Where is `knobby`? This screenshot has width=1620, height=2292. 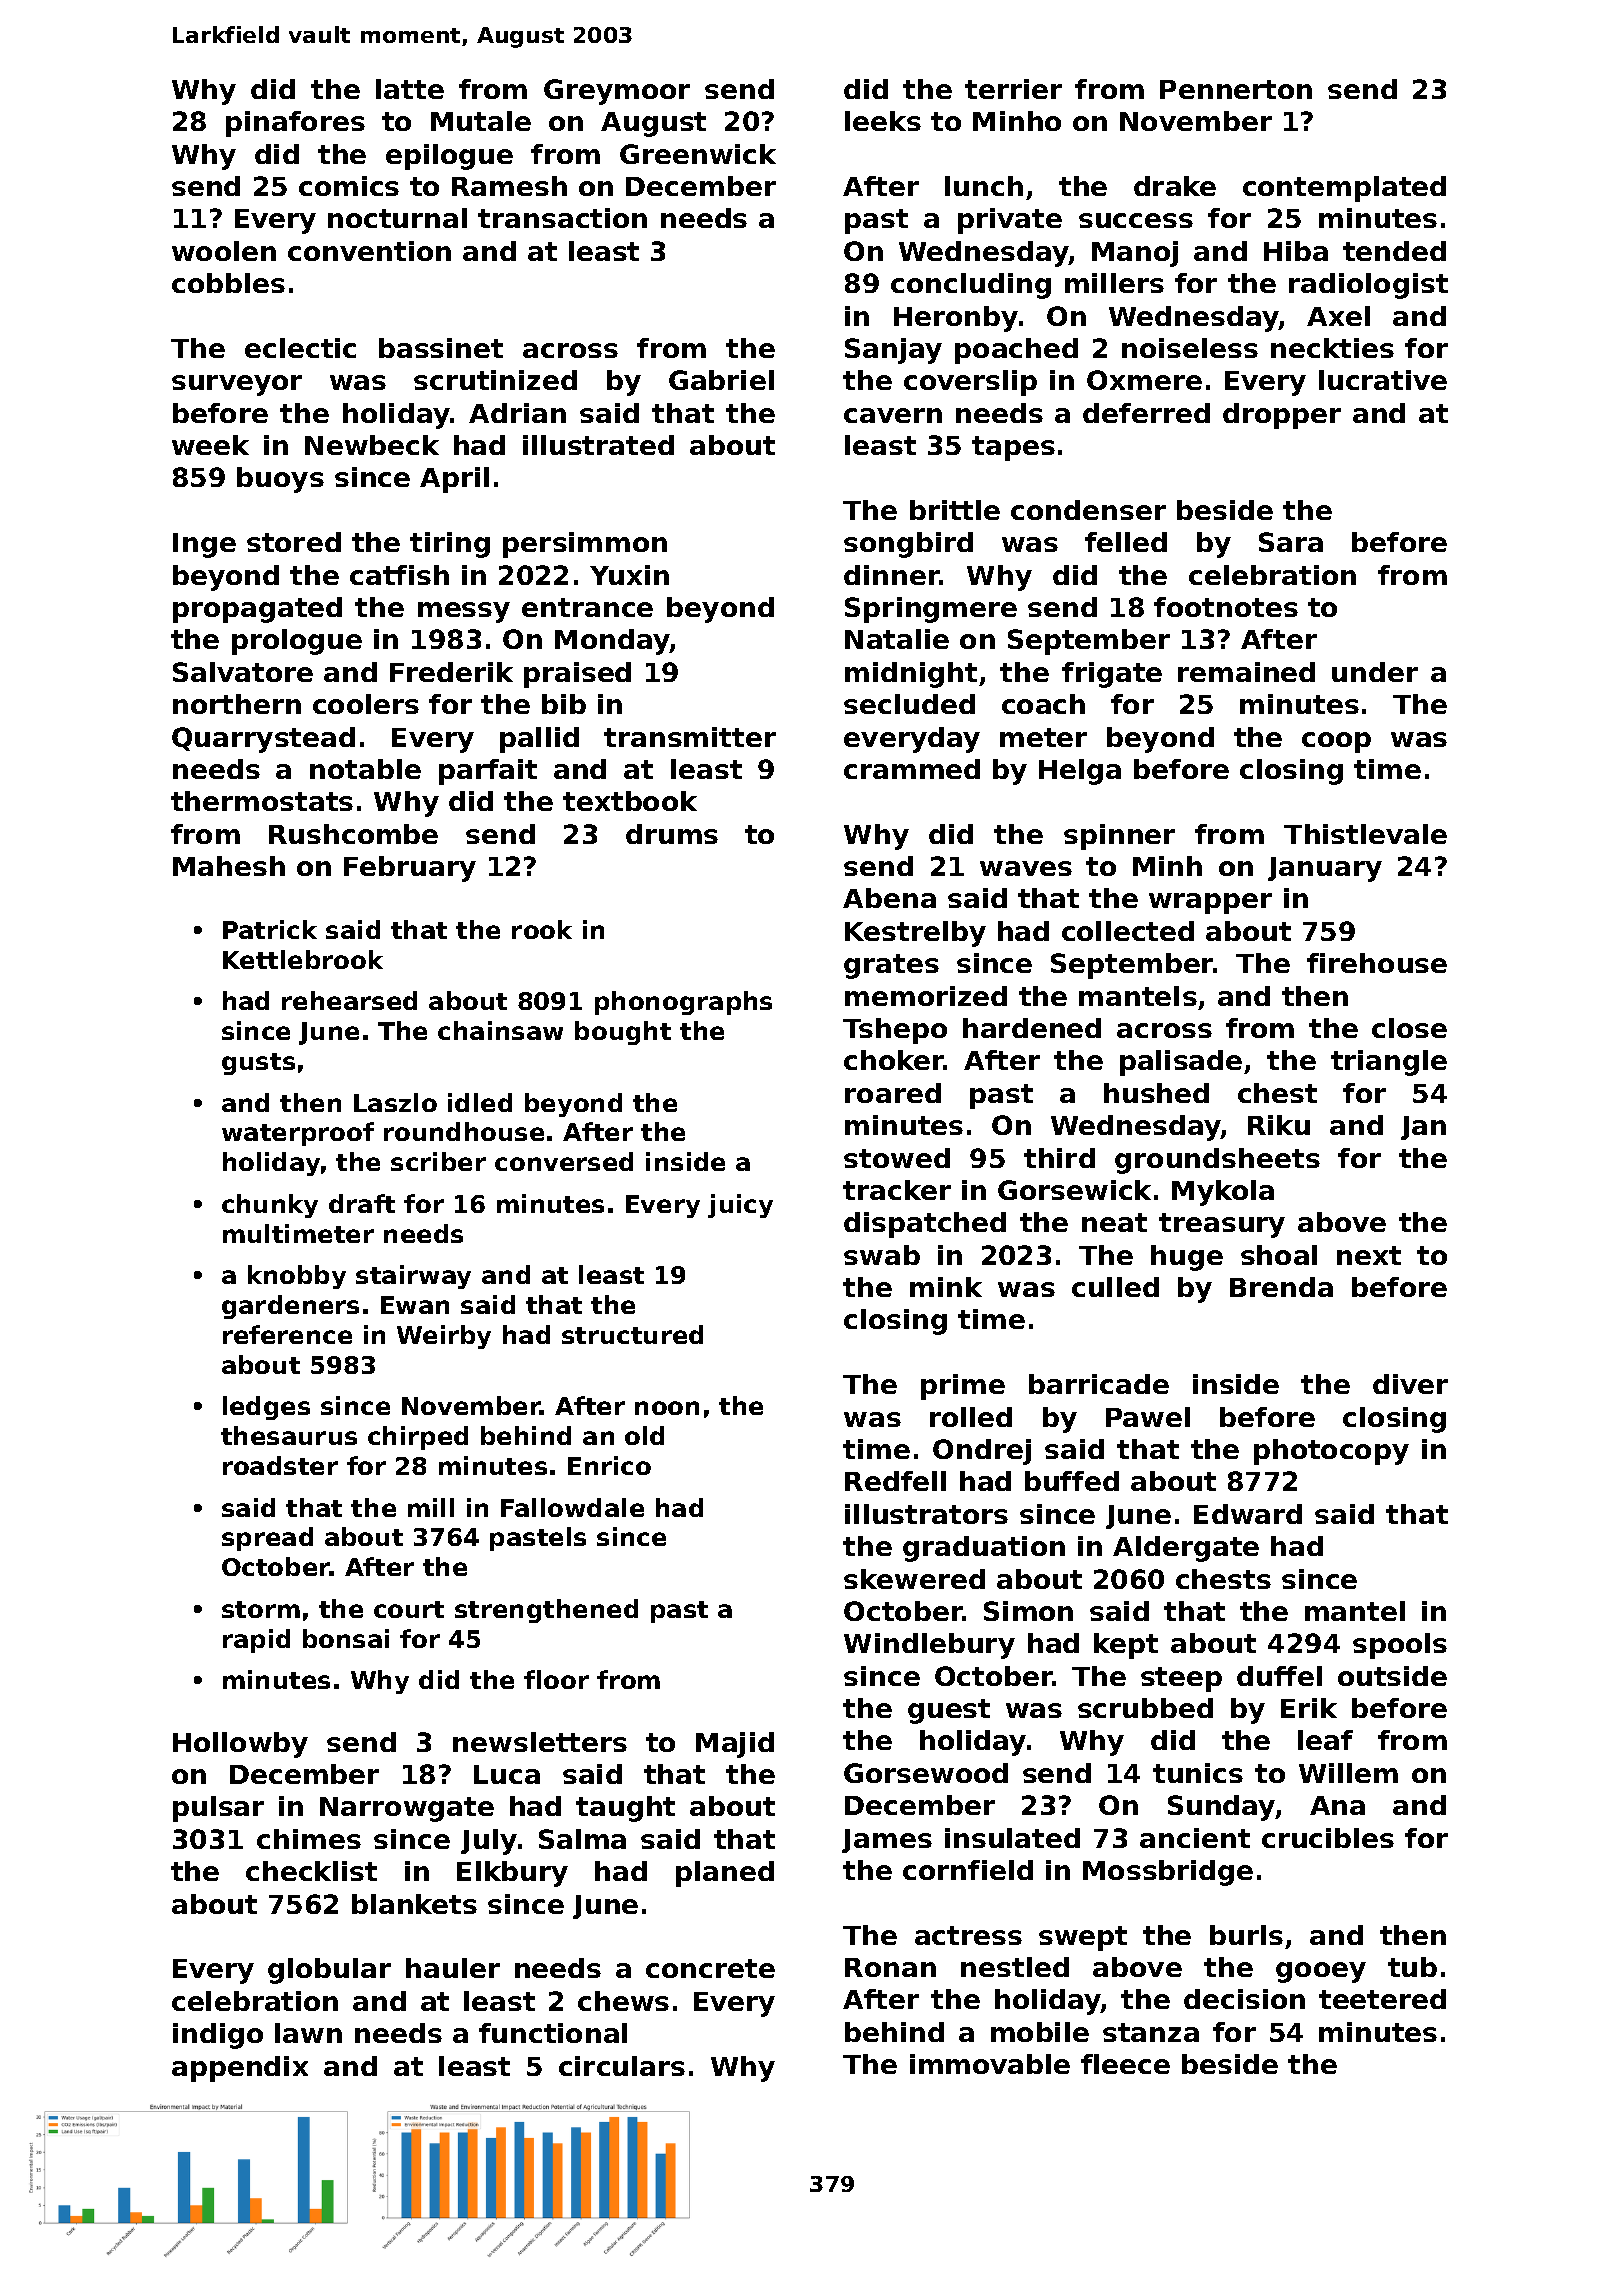
knobby is located at coordinates (297, 1277).
